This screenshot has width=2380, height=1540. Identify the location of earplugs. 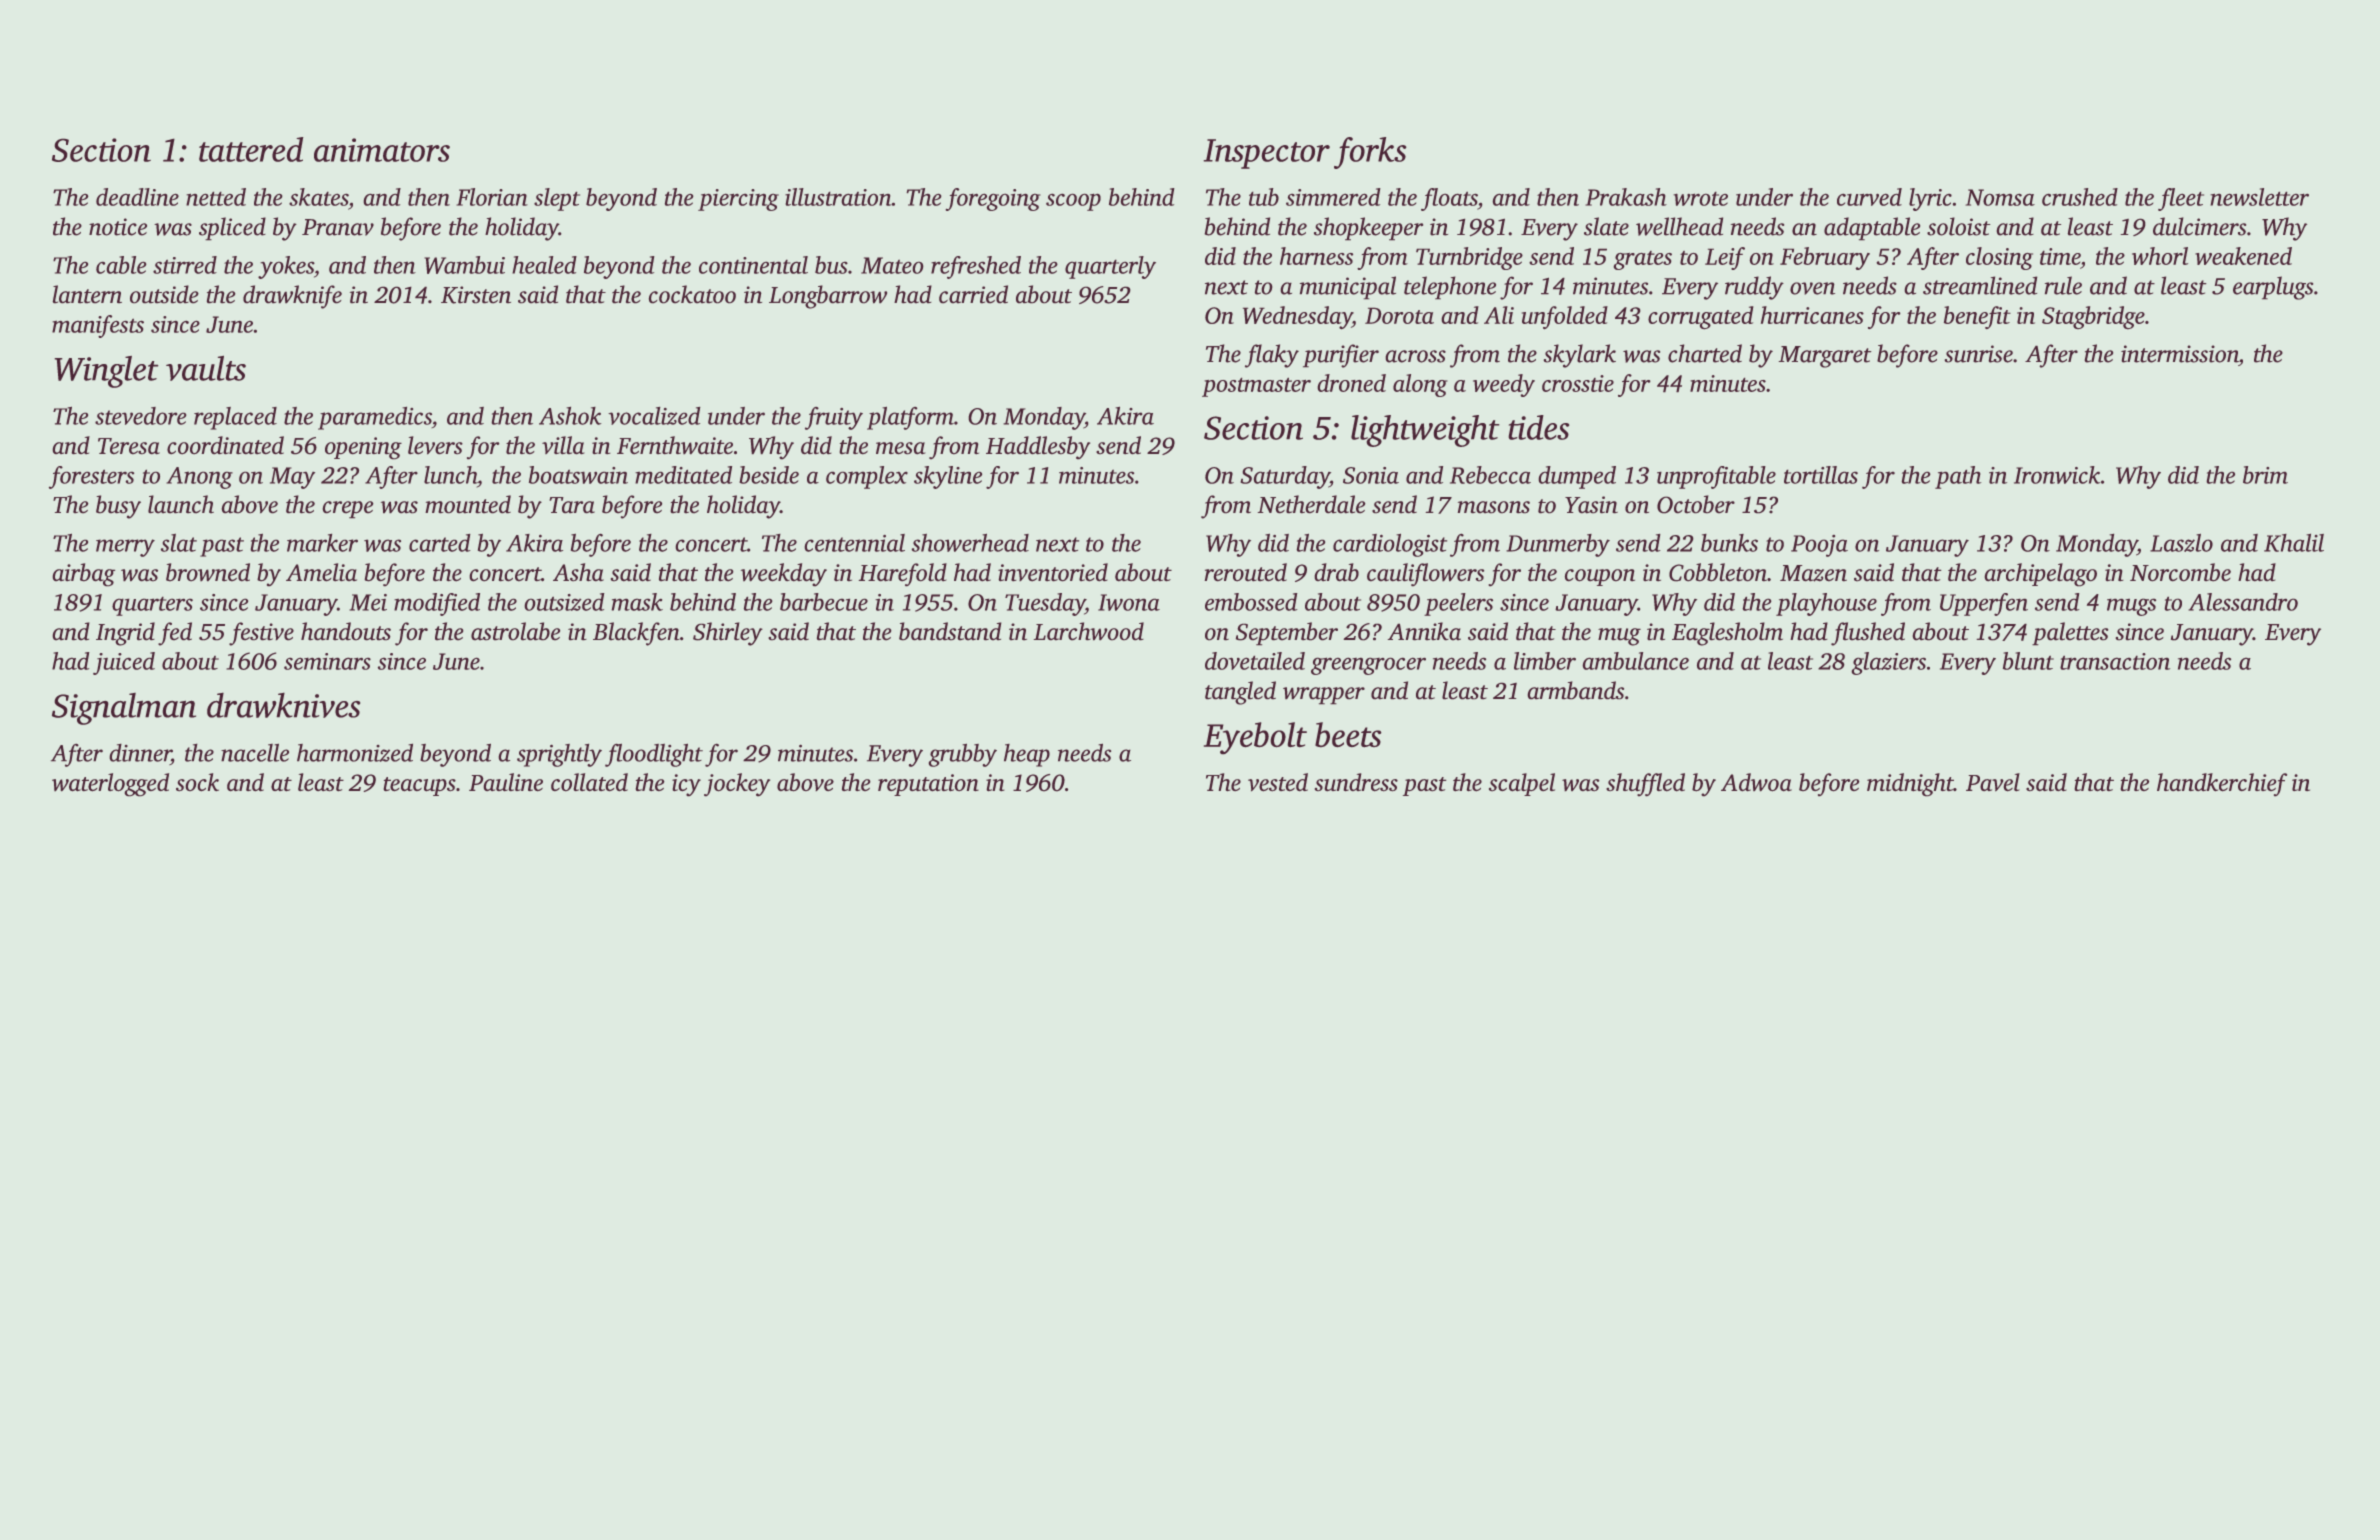
(2273, 288).
